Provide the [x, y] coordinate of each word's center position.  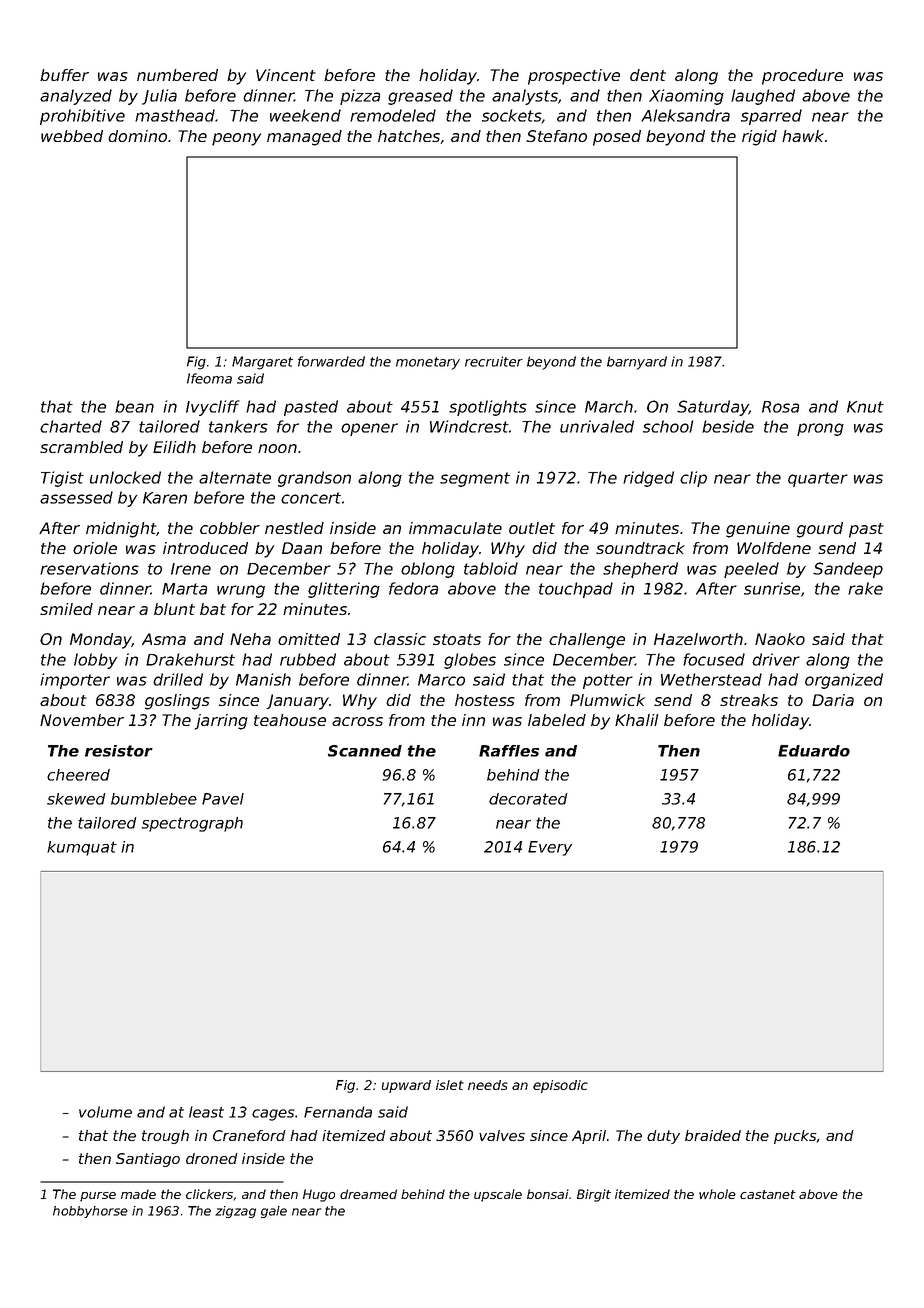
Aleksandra [685, 115]
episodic [560, 1086]
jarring [221, 722]
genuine [758, 530]
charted [71, 426]
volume [105, 1112]
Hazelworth [698, 639]
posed [617, 138]
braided [713, 1135]
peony [236, 139]
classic [400, 639]
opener [369, 429]
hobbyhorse [90, 1212]
